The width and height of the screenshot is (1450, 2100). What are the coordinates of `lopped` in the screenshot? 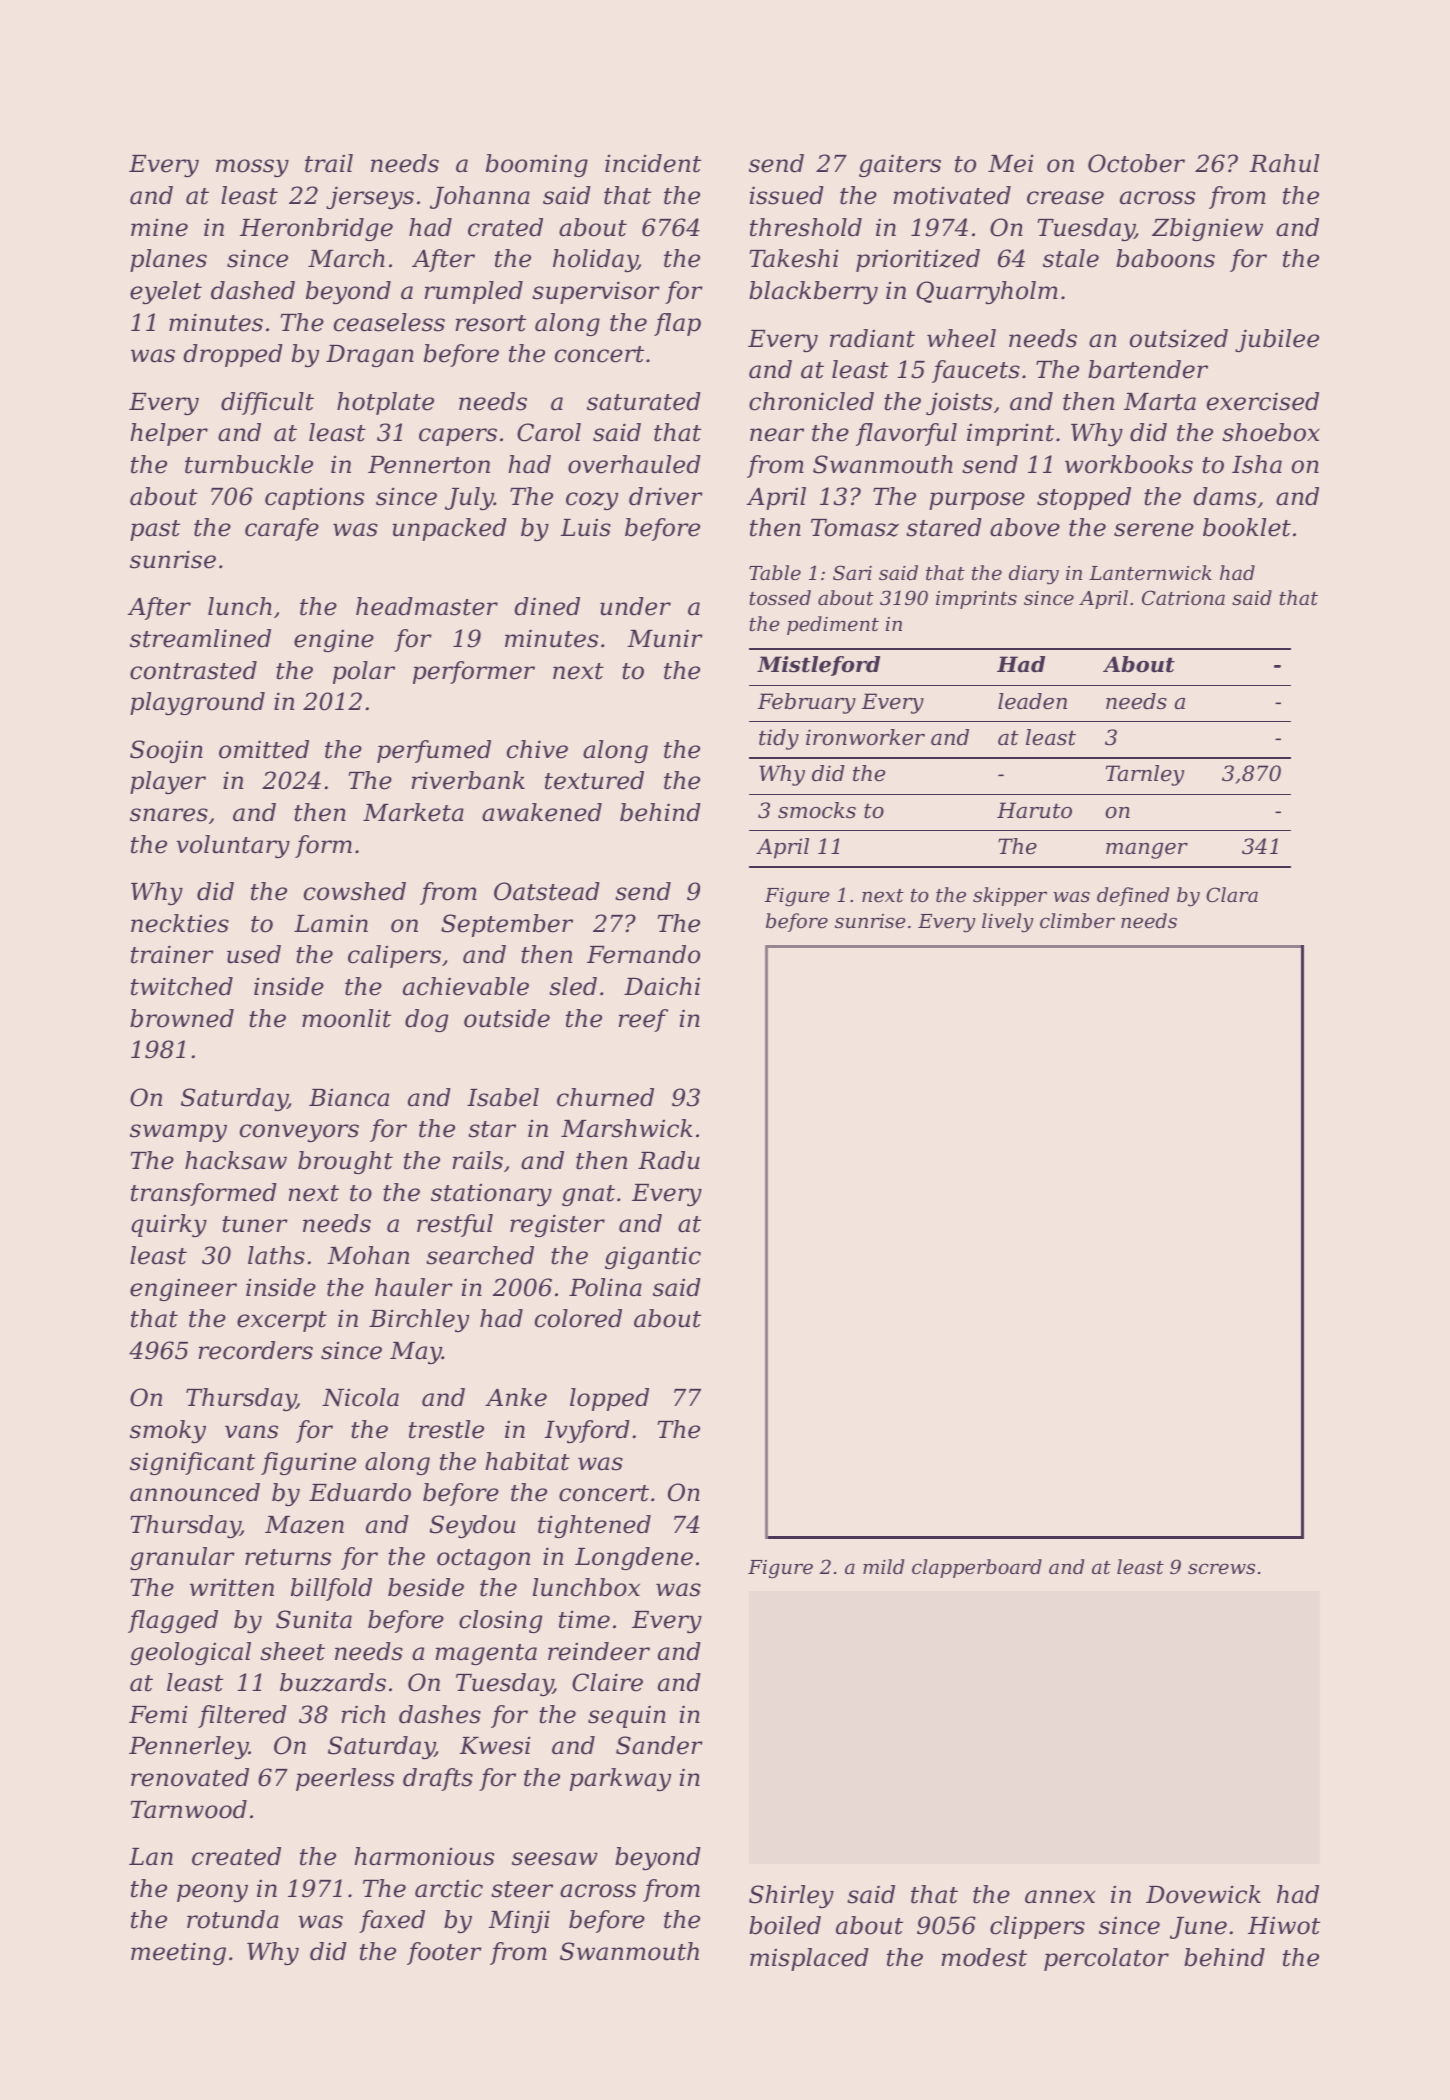 It's located at (609, 1399).
